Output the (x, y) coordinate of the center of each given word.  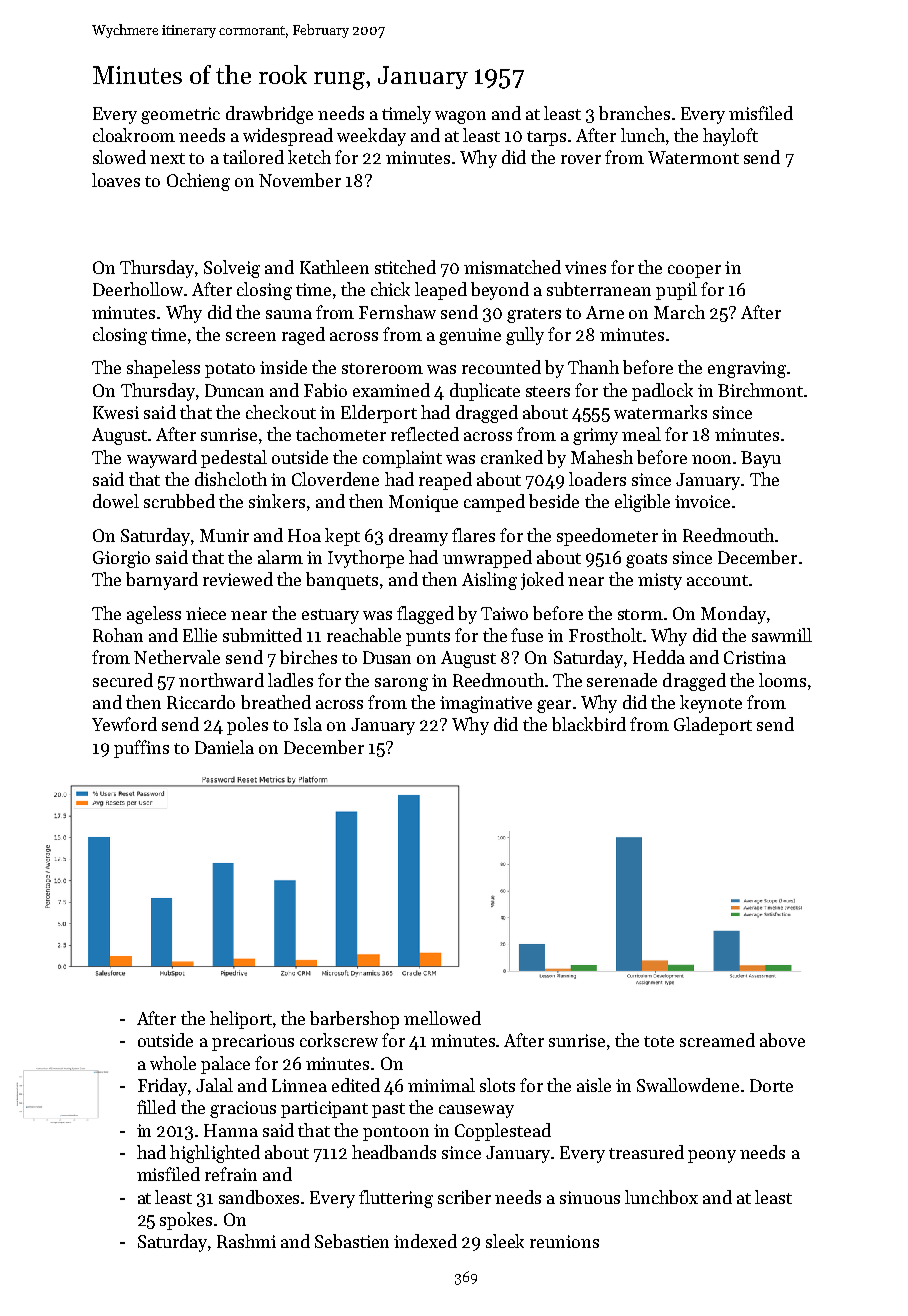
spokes (186, 1221)
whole (173, 1063)
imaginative (486, 704)
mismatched (512, 267)
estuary (330, 616)
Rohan (118, 635)
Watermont (693, 157)
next (167, 158)
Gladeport (713, 726)
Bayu (761, 459)
